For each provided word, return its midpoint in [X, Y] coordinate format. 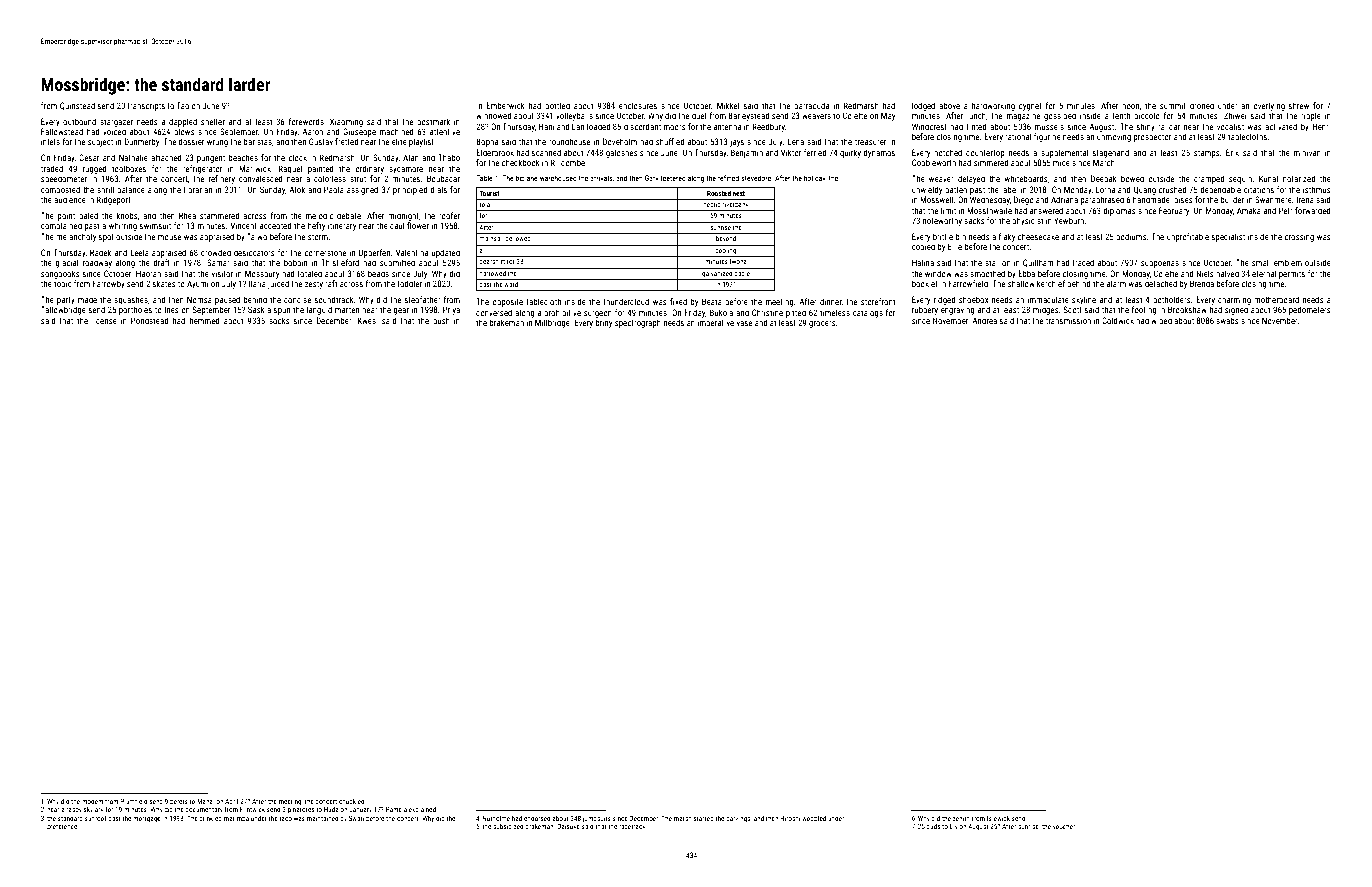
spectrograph [638, 323]
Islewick [998, 818]
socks [279, 320]
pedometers [1310, 310]
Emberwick [505, 105]
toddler [409, 283]
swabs [1227, 320]
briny [604, 323]
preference [62, 826]
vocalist [1230, 126]
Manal [205, 801]
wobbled [814, 818]
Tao [183, 105]
